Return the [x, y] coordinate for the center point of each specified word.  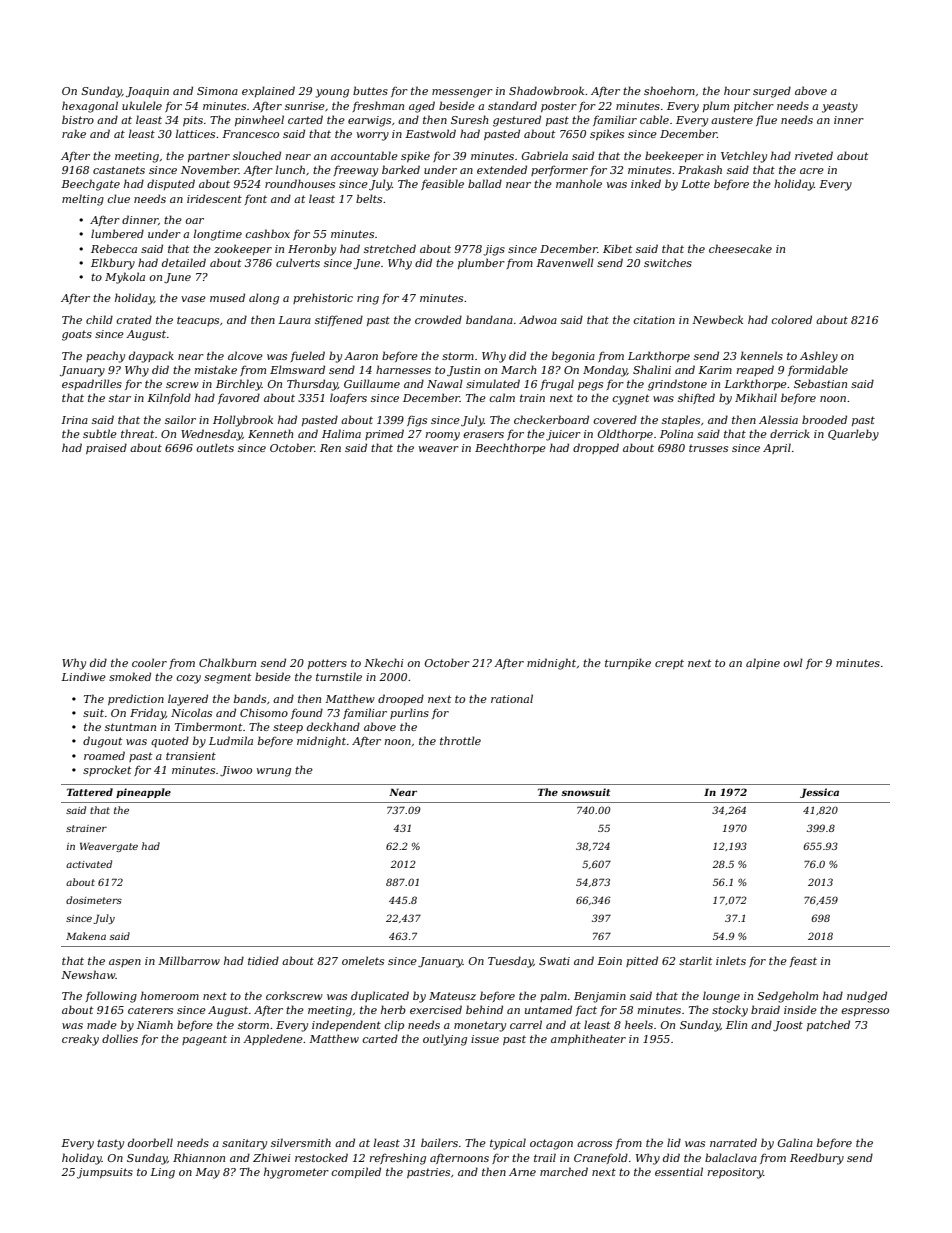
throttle [460, 740]
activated [89, 864]
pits [193, 121]
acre [812, 171]
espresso [865, 1012]
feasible [442, 184]
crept [669, 664]
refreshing [398, 1159]
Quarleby [853, 435]
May [207, 1173]
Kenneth [270, 433]
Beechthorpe [510, 448]
